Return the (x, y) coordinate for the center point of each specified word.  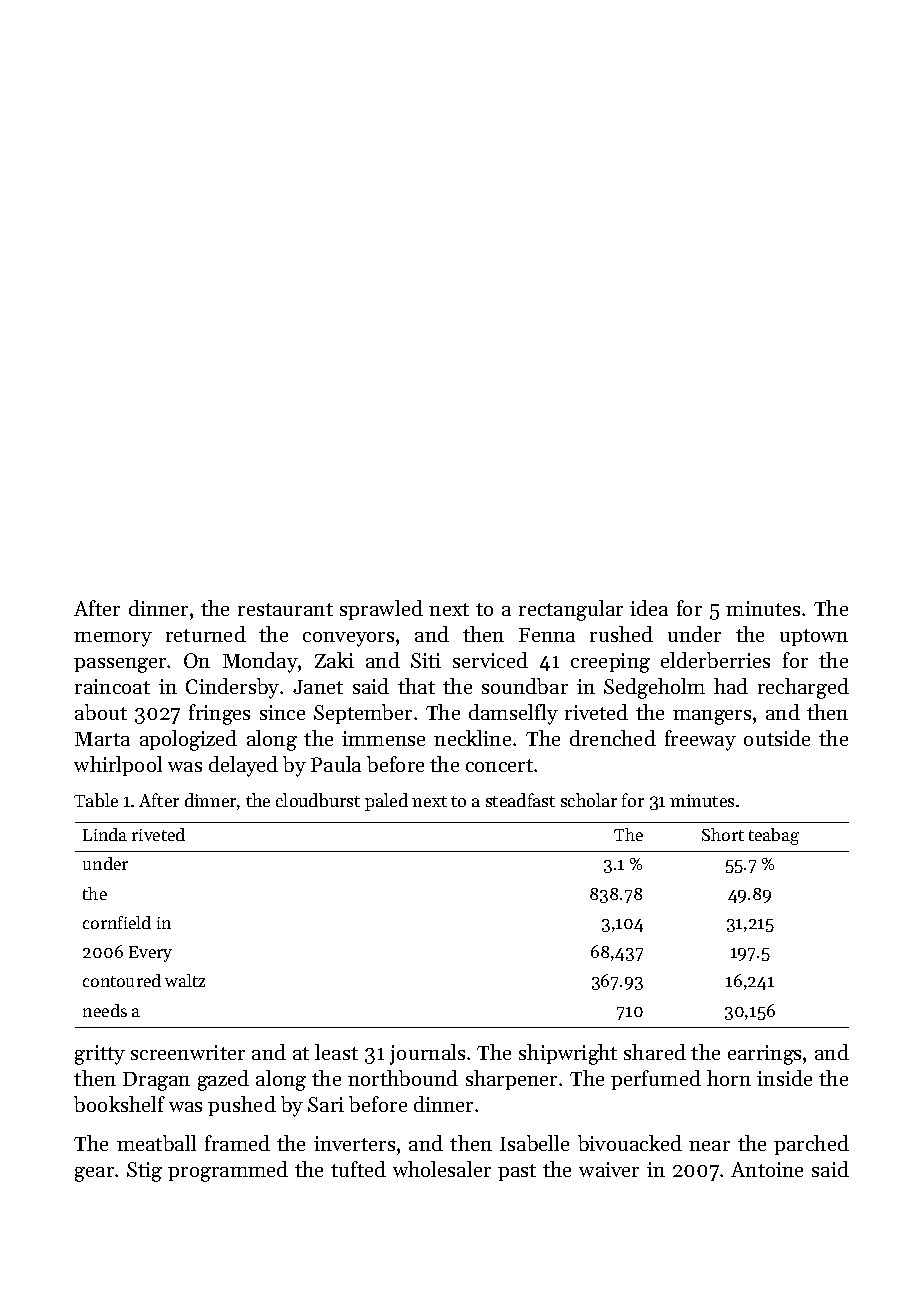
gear (94, 1174)
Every (150, 954)
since (282, 712)
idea (649, 608)
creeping (610, 663)
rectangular (571, 610)
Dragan (156, 1081)
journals (427, 1054)
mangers (712, 717)
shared (655, 1052)
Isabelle (534, 1143)
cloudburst (318, 800)
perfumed (656, 1080)
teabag (774, 836)
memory (113, 639)
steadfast (520, 800)
